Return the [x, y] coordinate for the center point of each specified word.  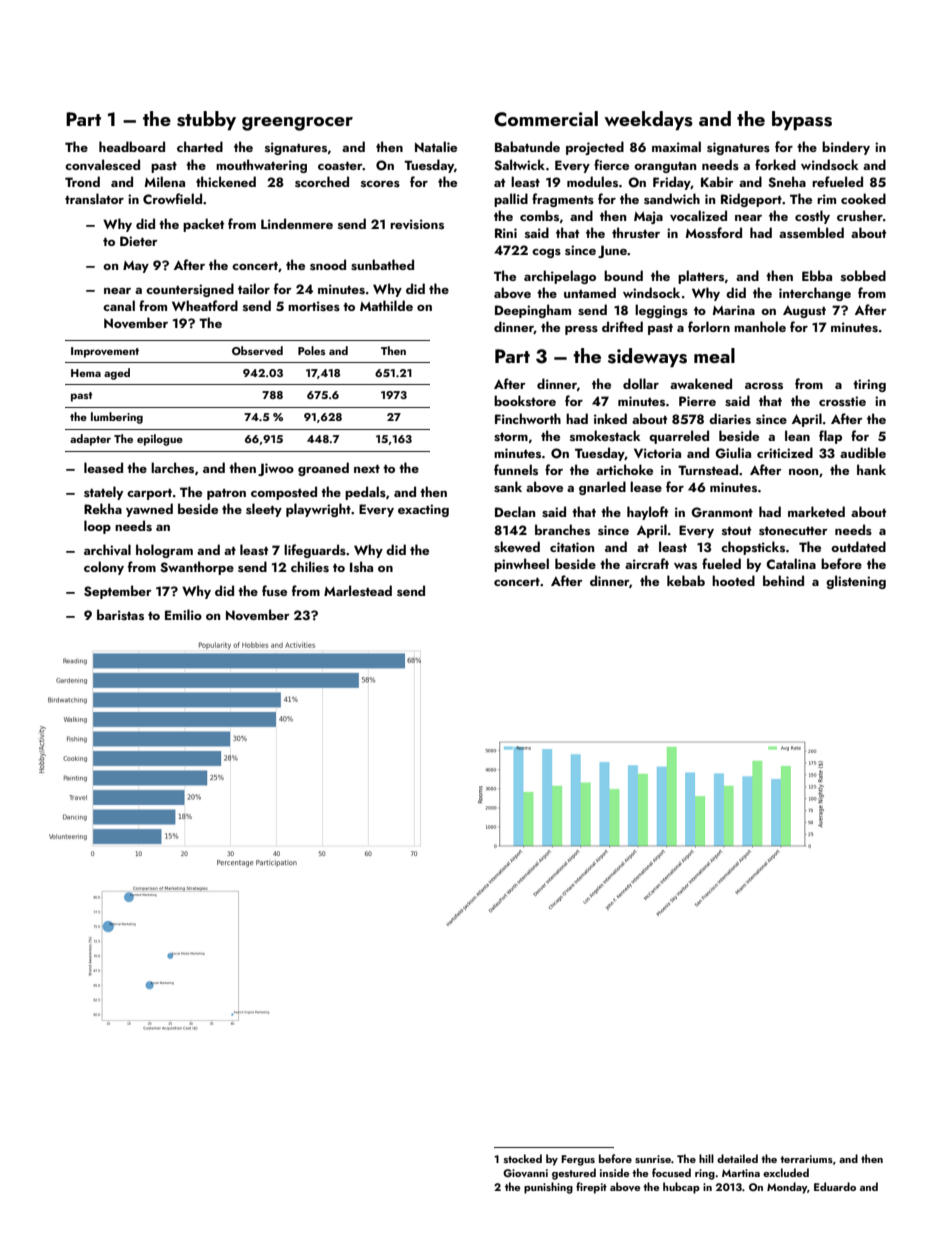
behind [783, 580]
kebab [686, 580]
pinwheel [521, 565]
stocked [523, 1158]
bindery [846, 148]
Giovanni [525, 1173]
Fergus [578, 1160]
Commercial [546, 119]
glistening [856, 582]
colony [104, 568]
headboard [132, 146]
